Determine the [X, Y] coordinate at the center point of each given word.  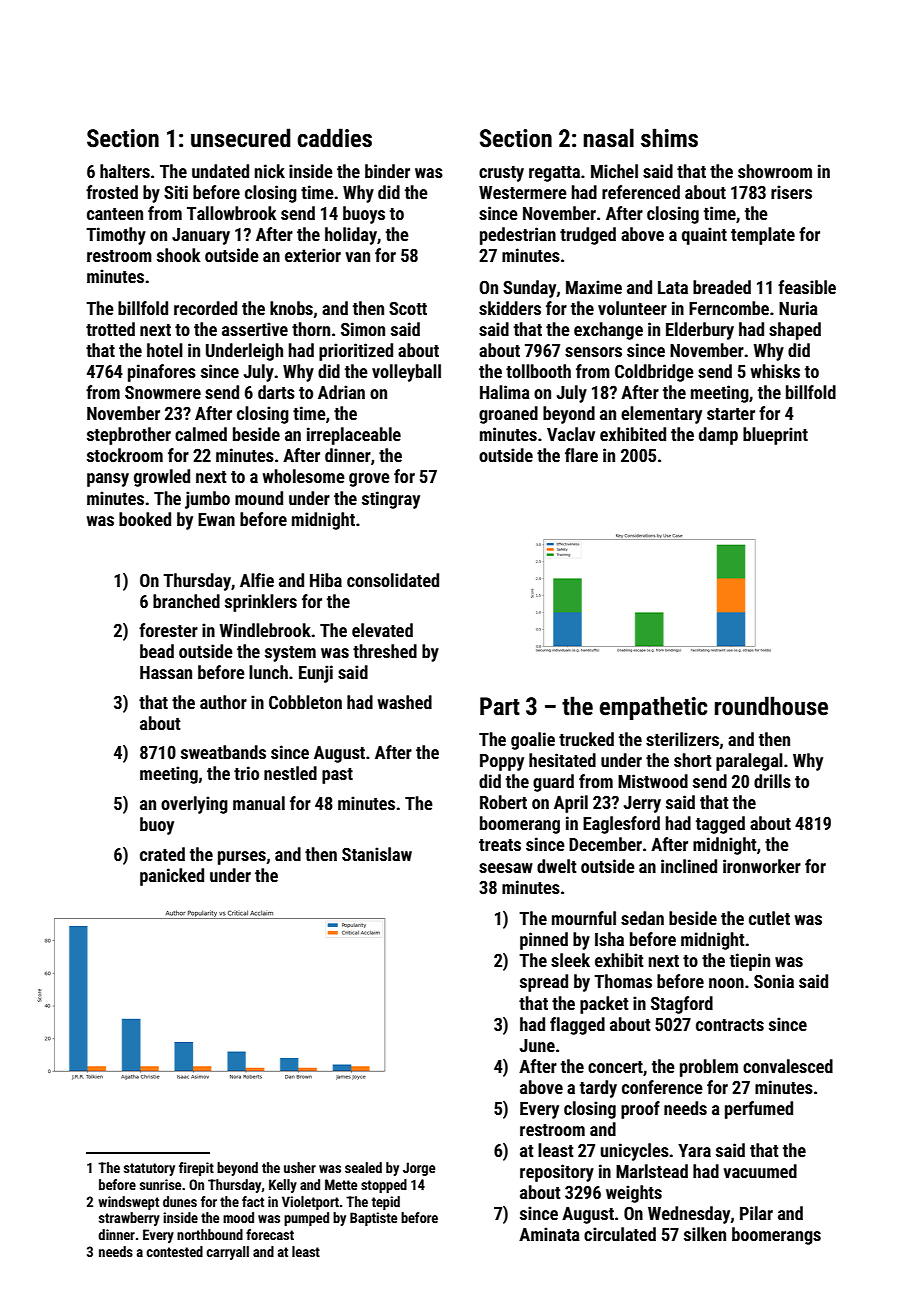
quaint [704, 236]
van [357, 257]
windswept [128, 1203]
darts [276, 392]
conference [662, 1087]
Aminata [549, 1234]
